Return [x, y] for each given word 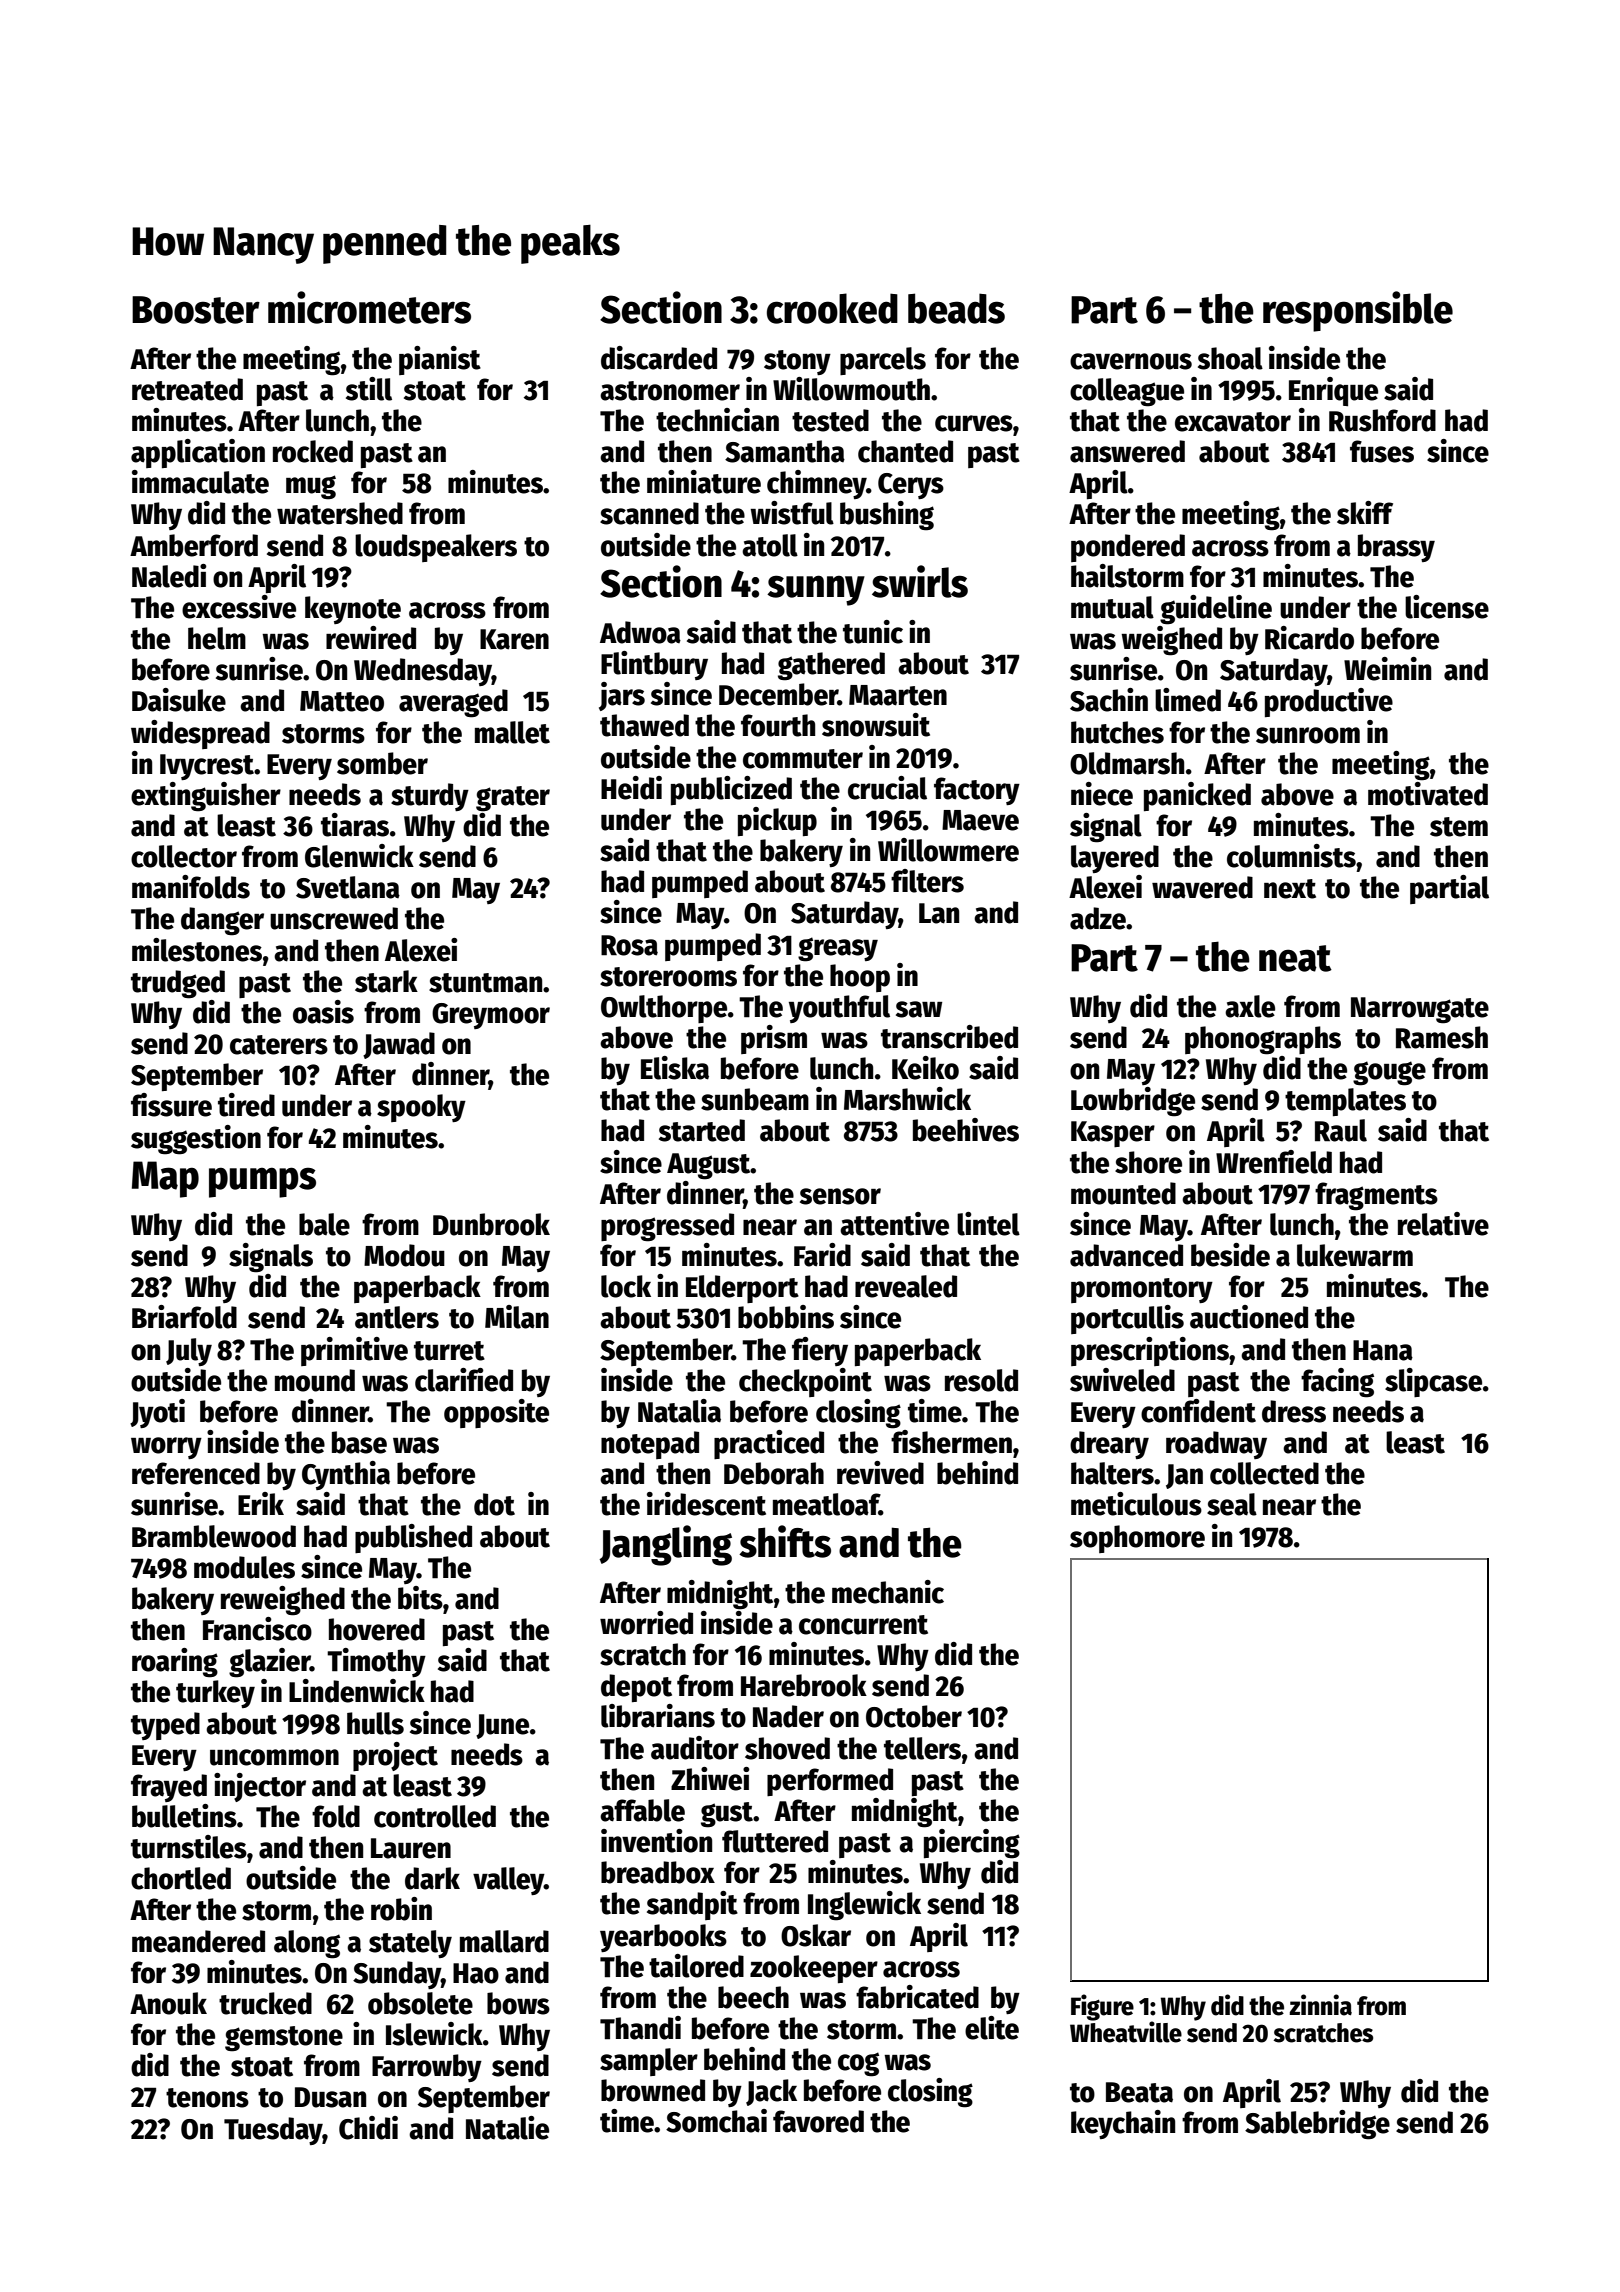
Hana [1383, 1350]
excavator [1233, 422]
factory [977, 791]
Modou [404, 1255]
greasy [838, 949]
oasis [323, 1012]
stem [1459, 827]
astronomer [670, 391]
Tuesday [273, 2131]
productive [1329, 702]
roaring [175, 1663]
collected [1264, 1473]
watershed [340, 513]
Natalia [679, 1411]
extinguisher [206, 797]
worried [646, 1623]
